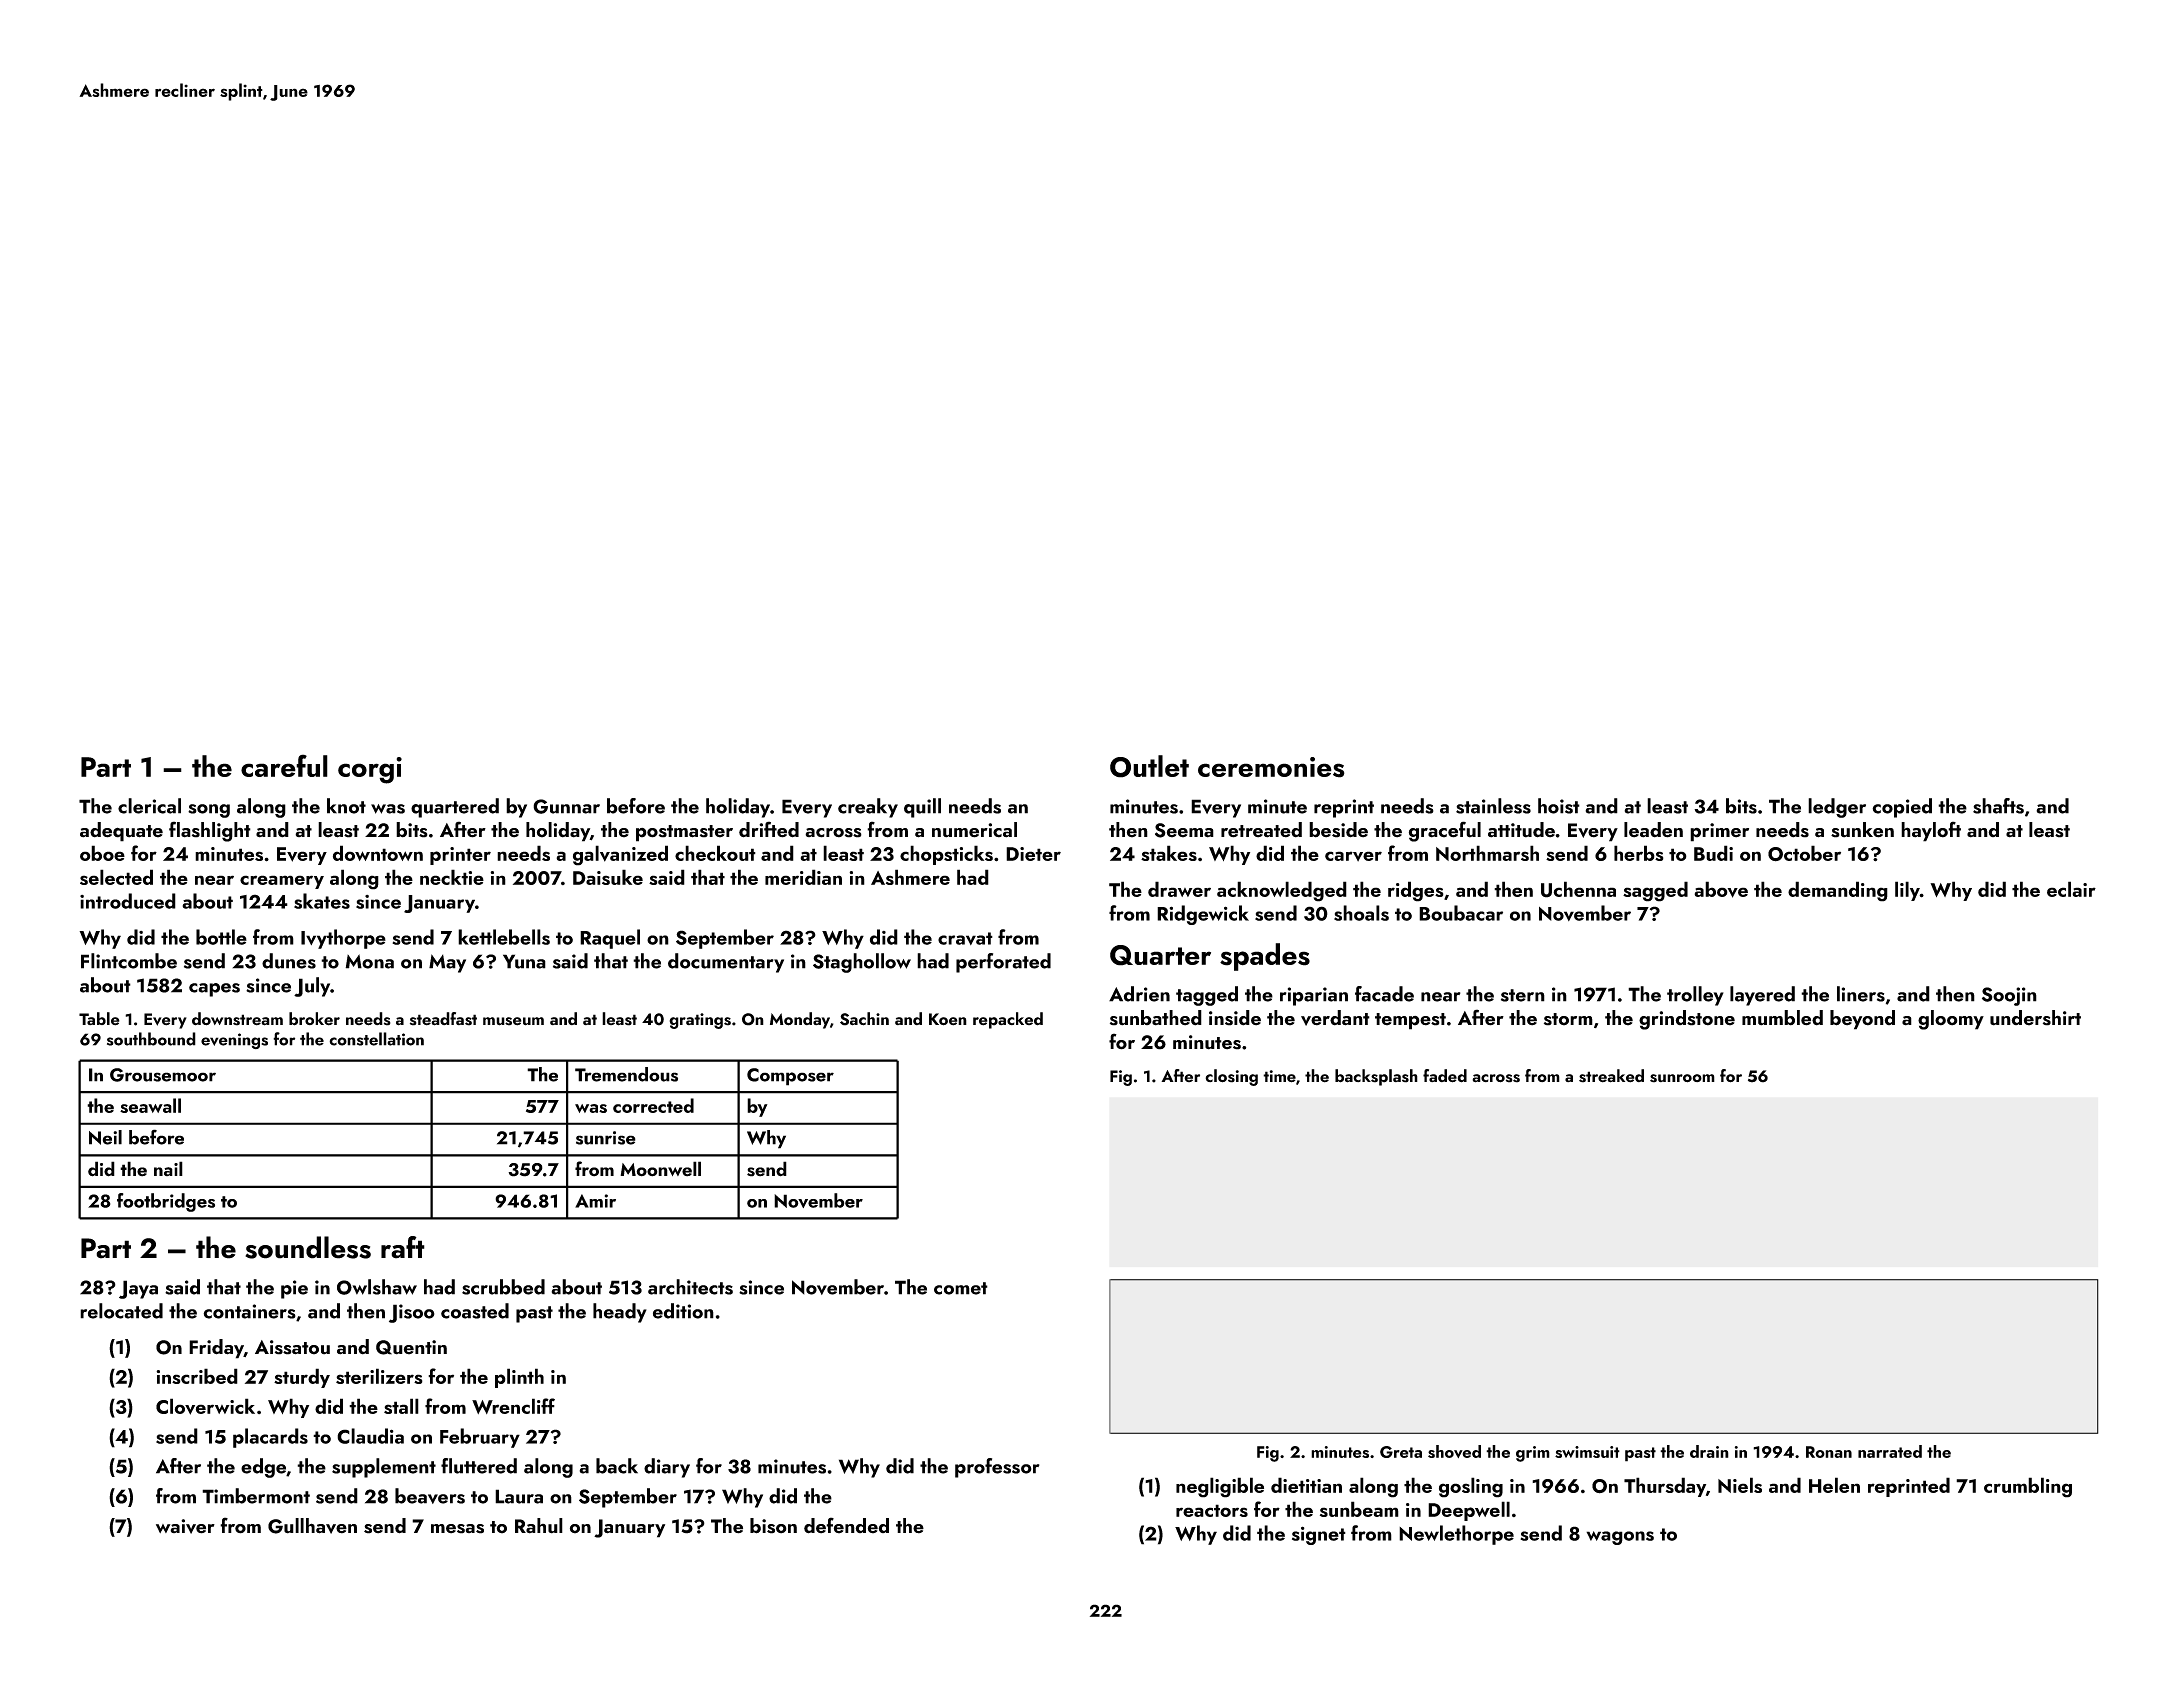 This document has height=1683, width=2178. I want to click on raft, so click(403, 1247).
